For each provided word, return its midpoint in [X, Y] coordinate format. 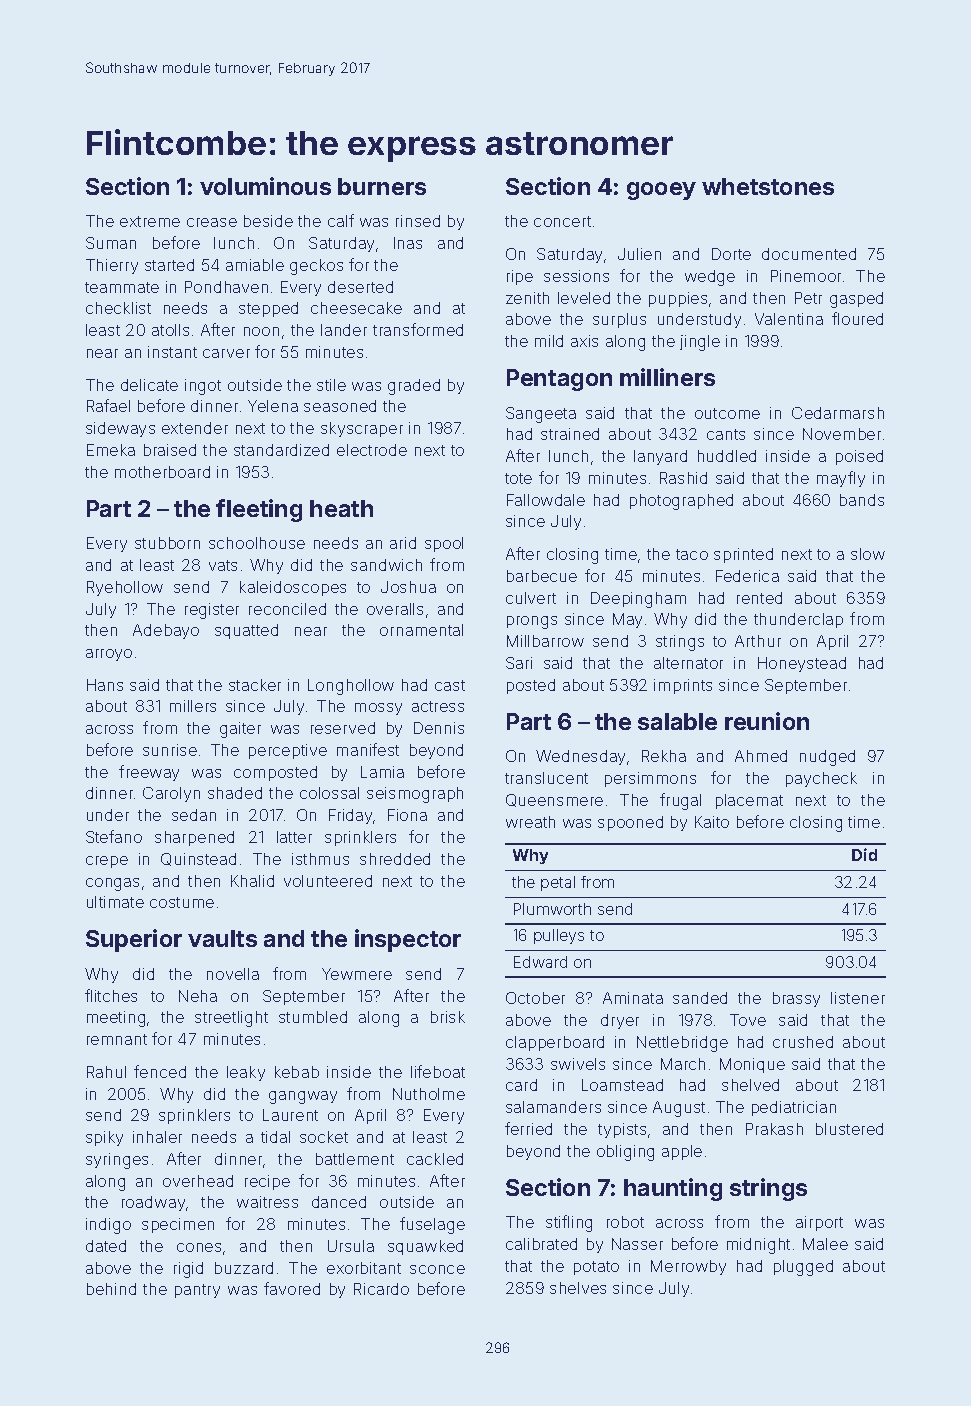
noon [261, 331]
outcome [727, 413]
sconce [437, 1269]
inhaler [157, 1137]
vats [223, 565]
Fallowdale [546, 500]
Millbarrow [545, 641]
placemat [749, 801]
